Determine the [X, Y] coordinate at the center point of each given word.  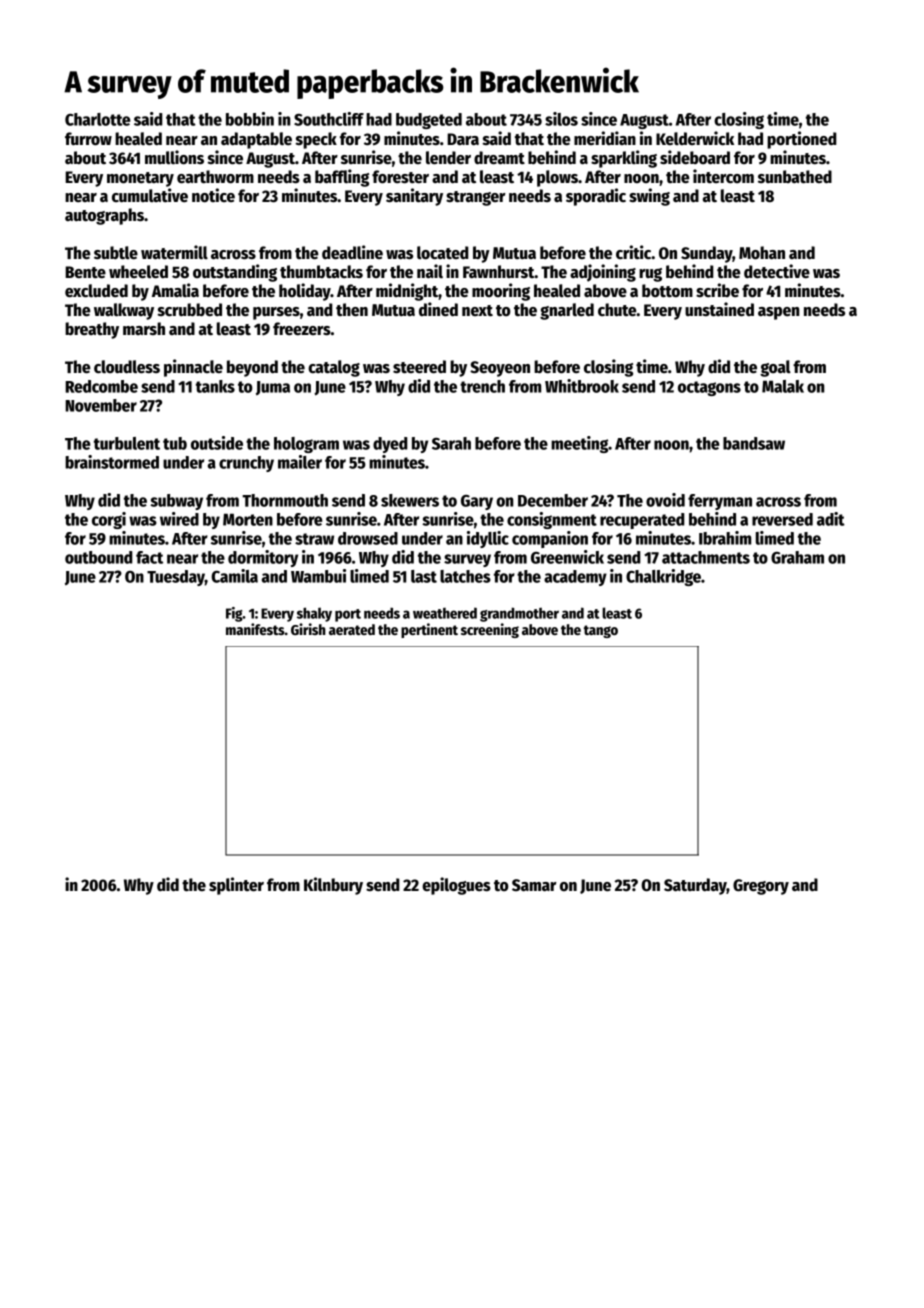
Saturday [695, 886]
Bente [85, 272]
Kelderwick [695, 138]
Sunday [707, 254]
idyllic [488, 539]
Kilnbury [333, 886]
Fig [234, 614]
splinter [236, 886]
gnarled [567, 311]
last [424, 576]
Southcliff [329, 119]
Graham [797, 557]
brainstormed [112, 462]
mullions [174, 157]
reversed [782, 519]
